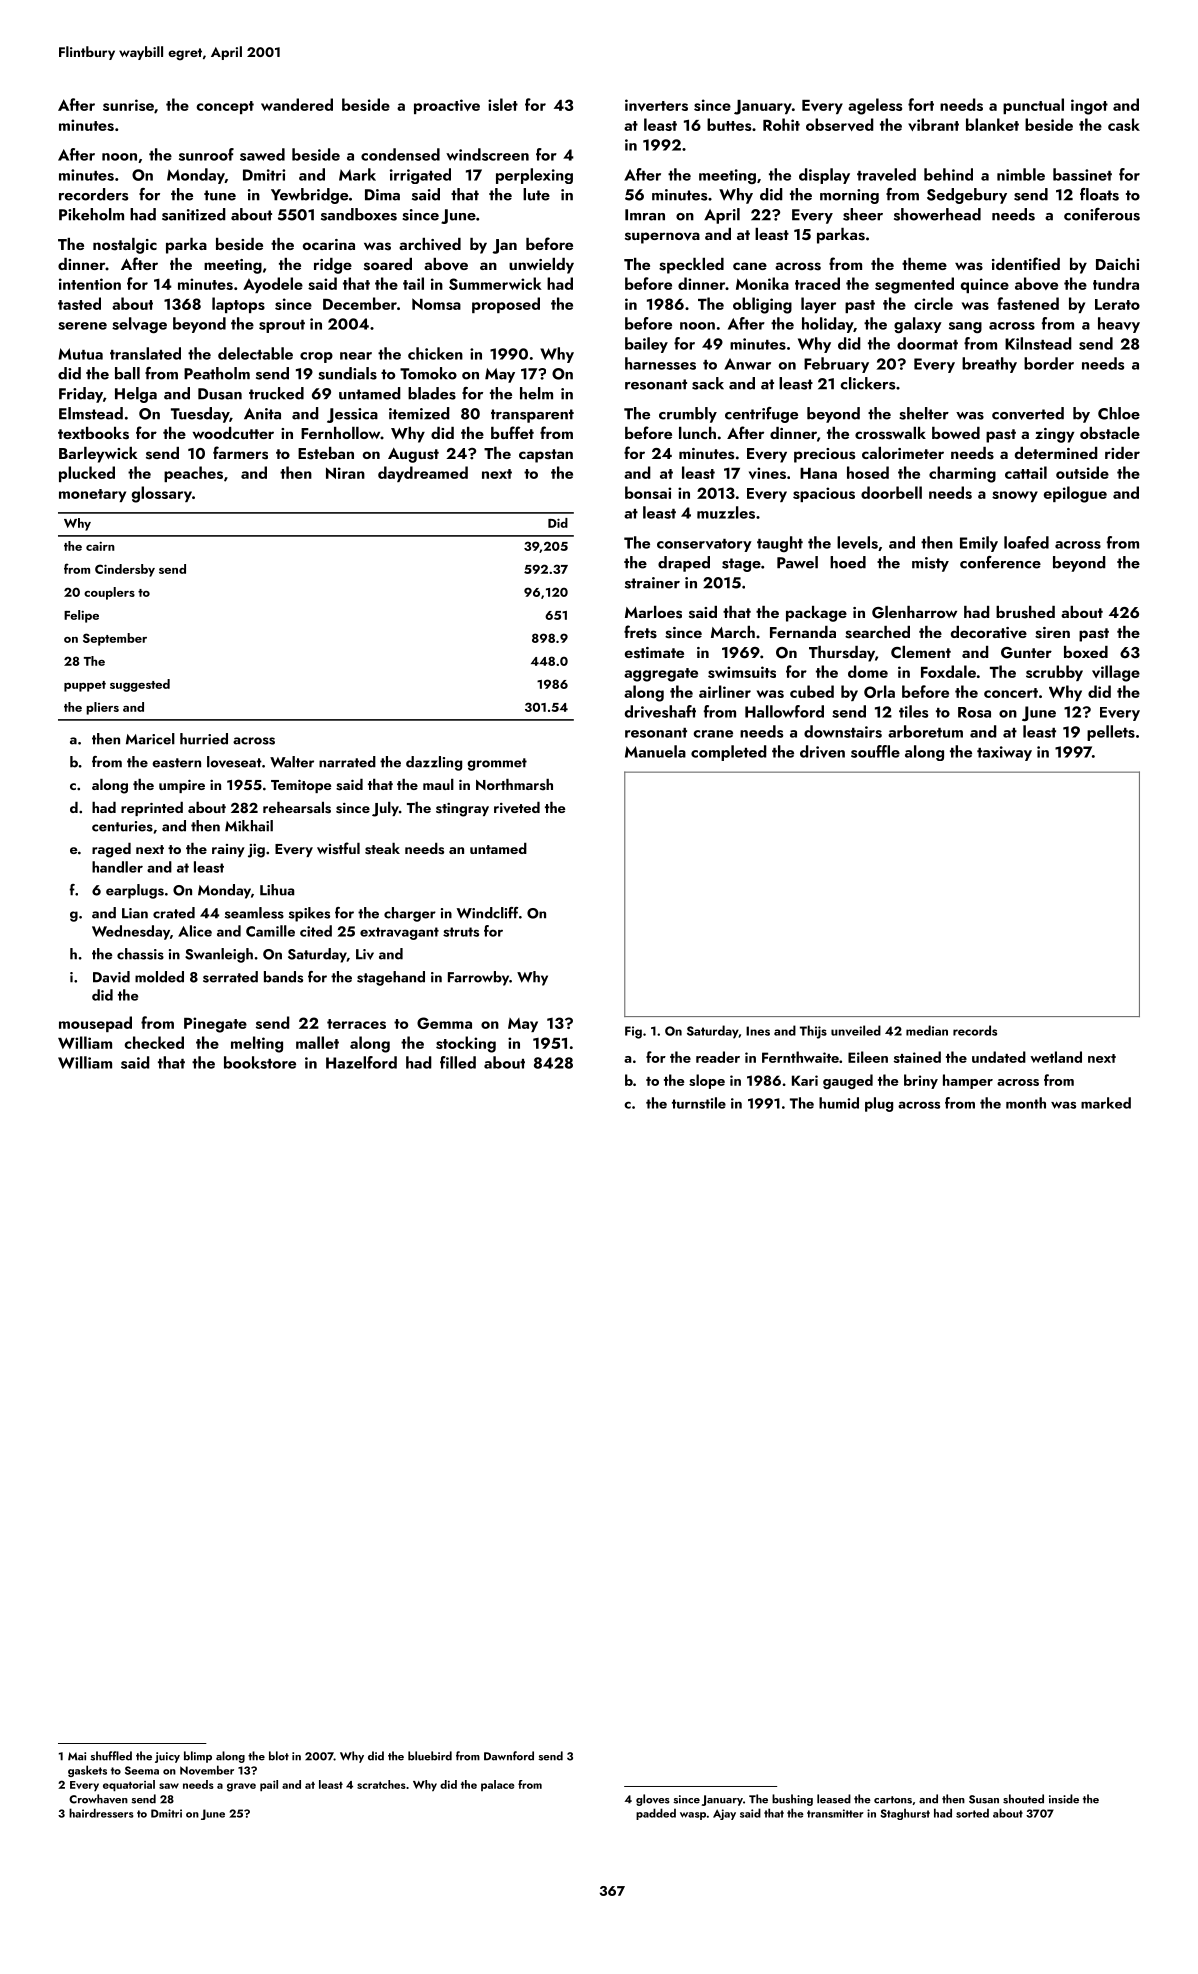 The height and width of the screenshot is (1974, 1198). What do you see at coordinates (444, 1023) in the screenshot?
I see `Gemma` at bounding box center [444, 1023].
